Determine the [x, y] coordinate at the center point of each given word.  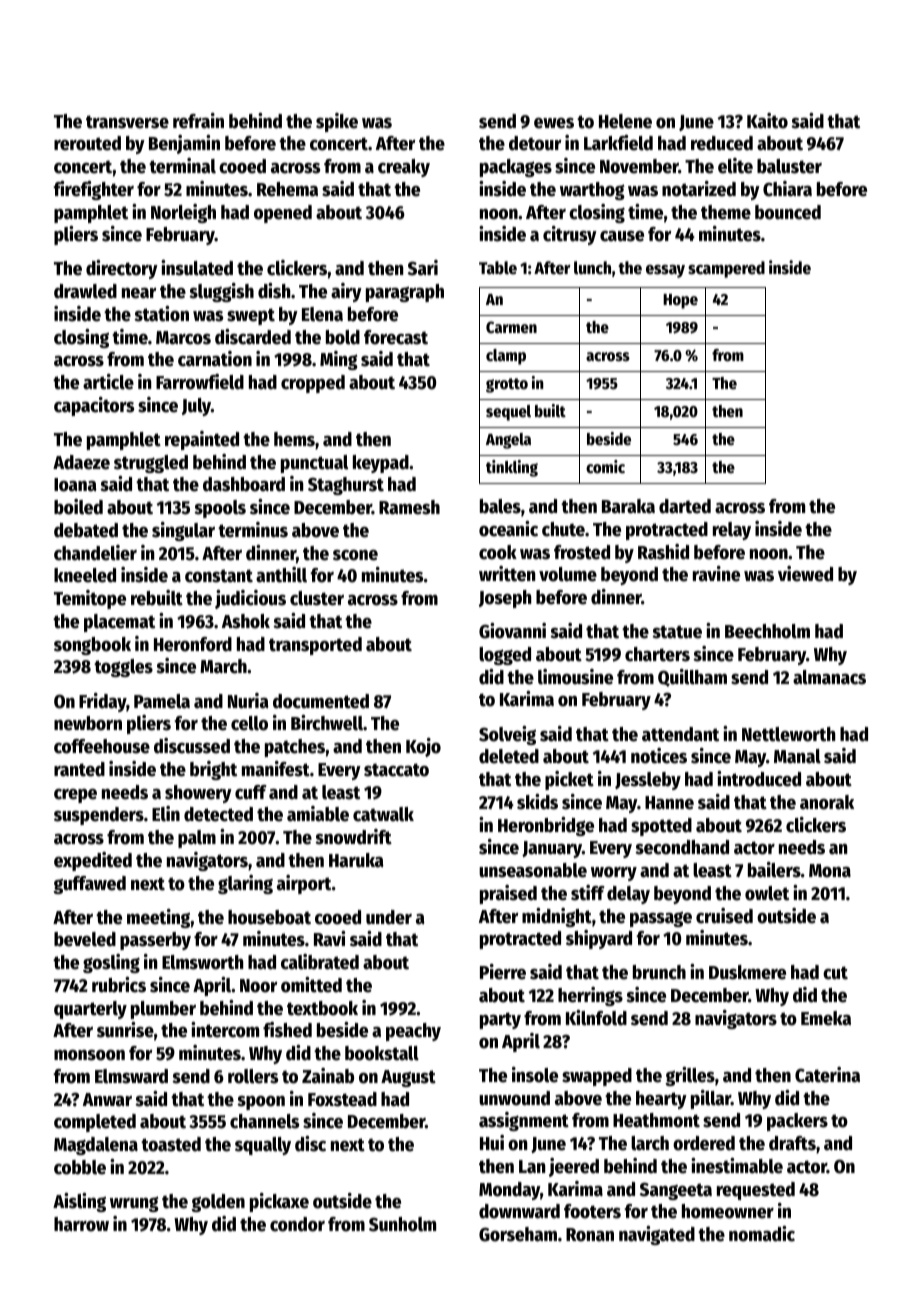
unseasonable [533, 870]
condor [297, 1224]
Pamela [162, 701]
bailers [774, 870]
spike [337, 122]
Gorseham [518, 1234]
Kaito [767, 121]
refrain [198, 121]
